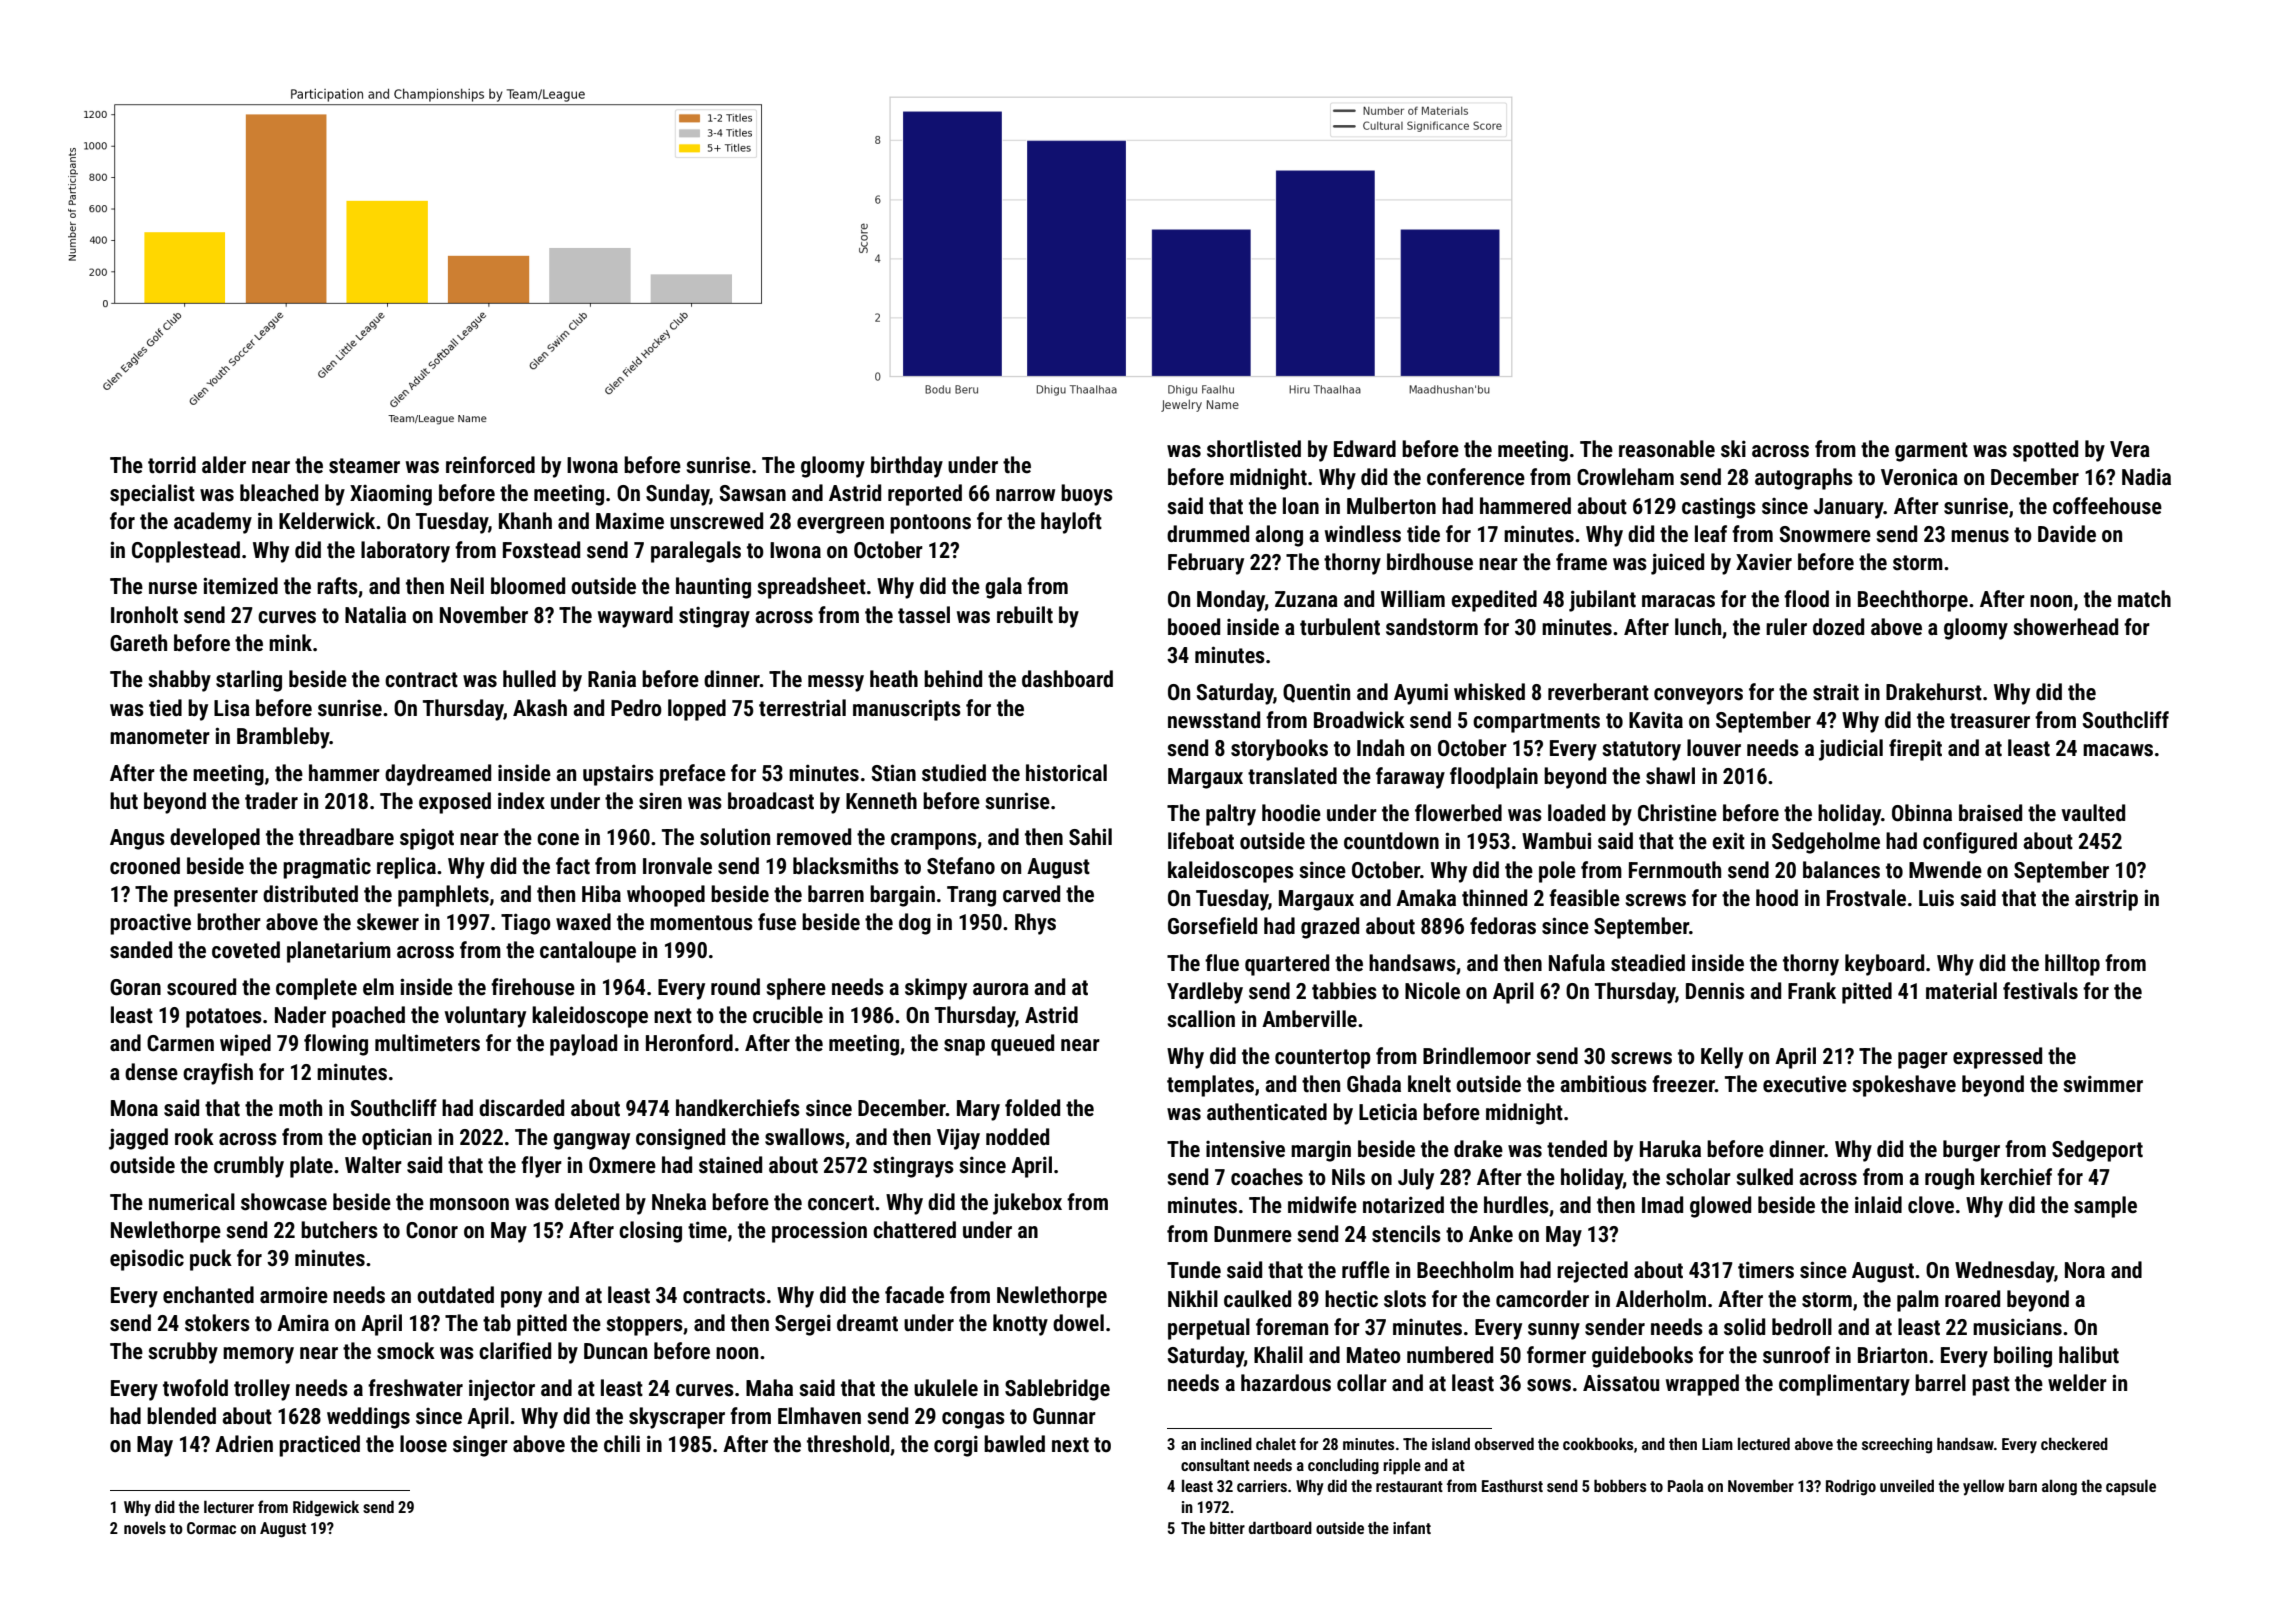 This screenshot has height=1614, width=2282. I want to click on Ironvale, so click(677, 866).
